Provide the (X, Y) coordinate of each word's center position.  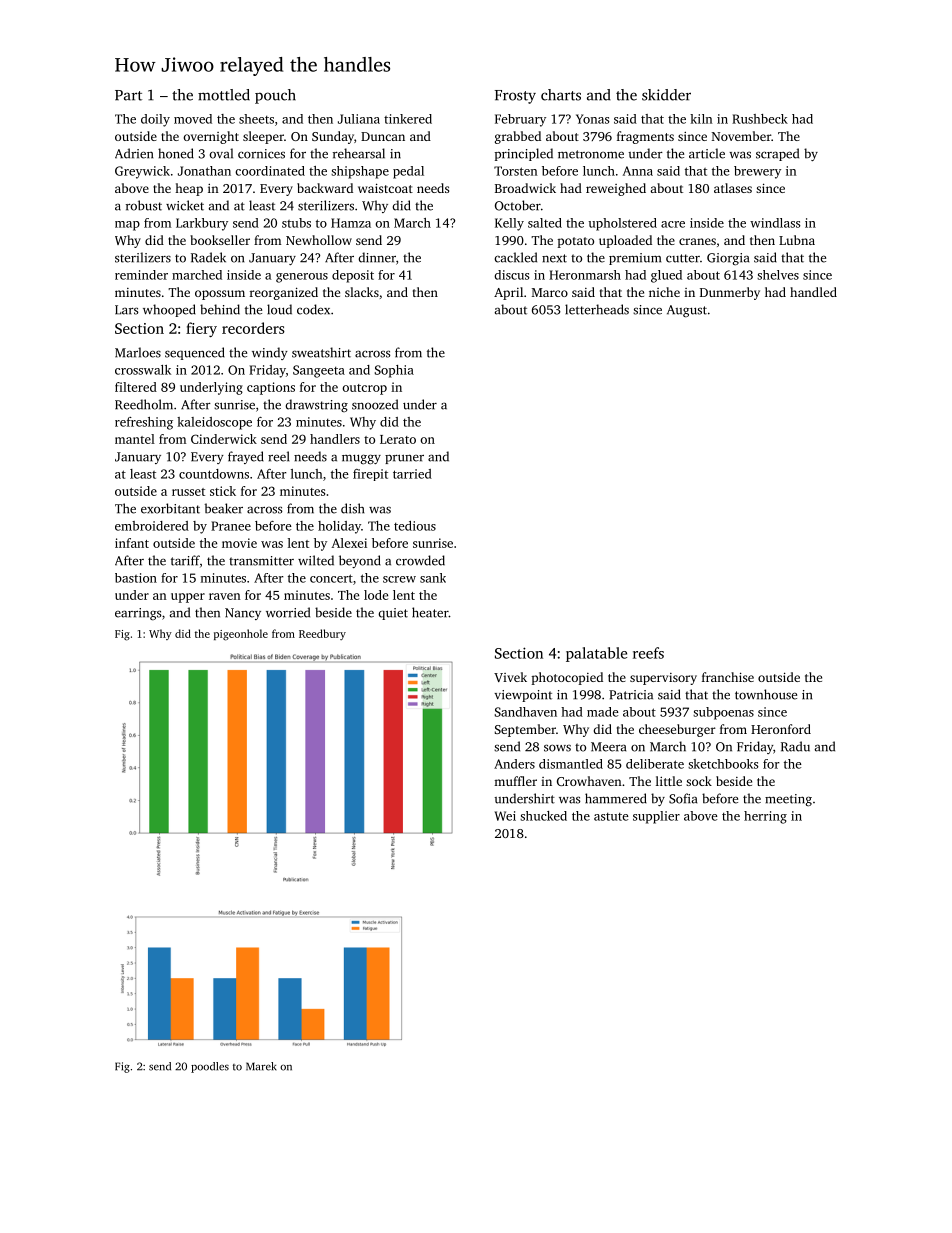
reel (278, 456)
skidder (666, 95)
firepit (370, 475)
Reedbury (322, 634)
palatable (596, 654)
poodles (210, 1067)
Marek (261, 1066)
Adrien (134, 153)
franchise (728, 677)
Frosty (515, 97)
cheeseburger (677, 730)
